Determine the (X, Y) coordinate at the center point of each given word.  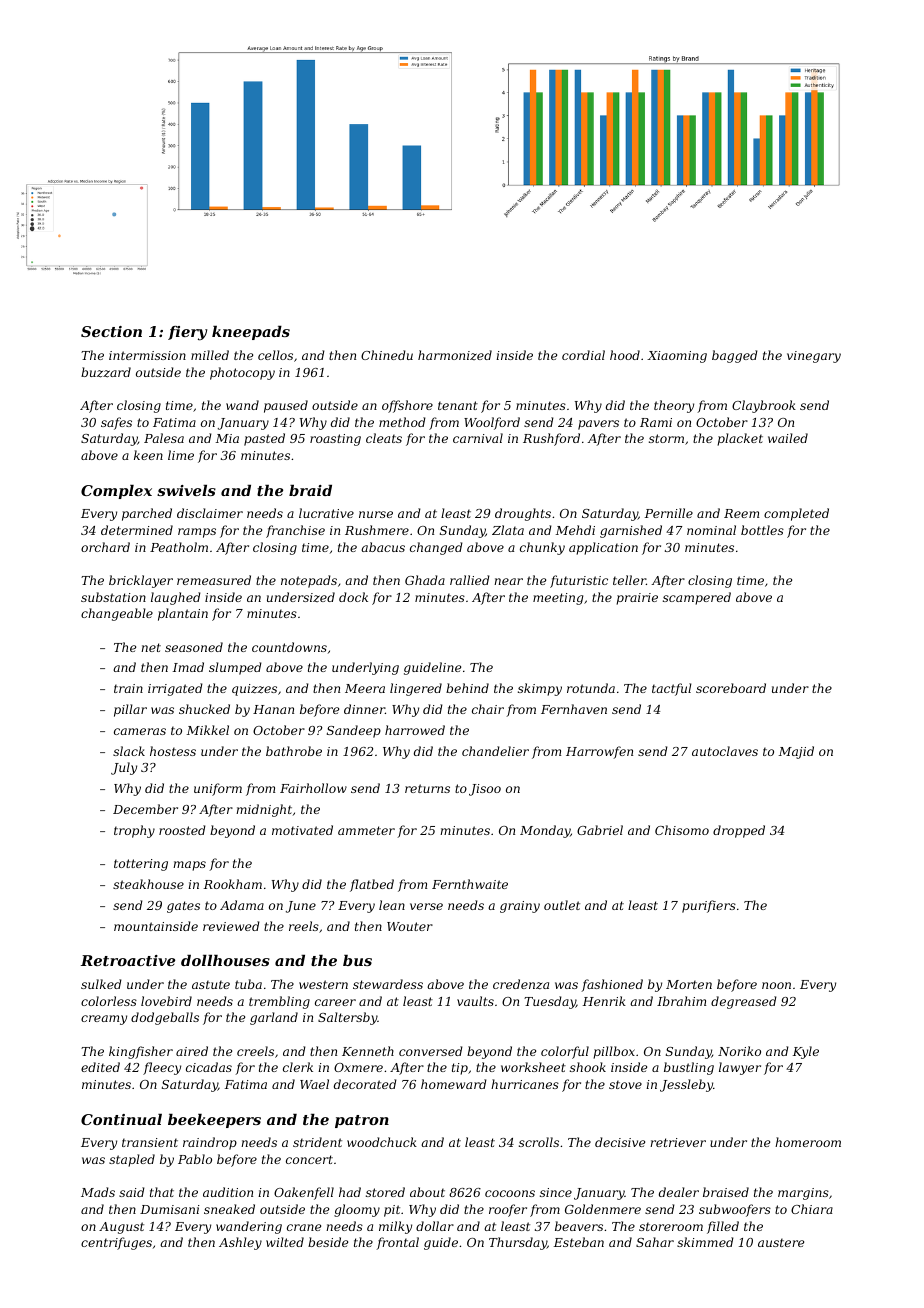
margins (803, 1194)
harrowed (415, 730)
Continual (121, 1119)
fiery (187, 333)
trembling (279, 1002)
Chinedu (387, 355)
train (128, 688)
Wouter (410, 926)
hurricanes (525, 1084)
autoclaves (725, 751)
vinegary (814, 357)
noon (776, 985)
